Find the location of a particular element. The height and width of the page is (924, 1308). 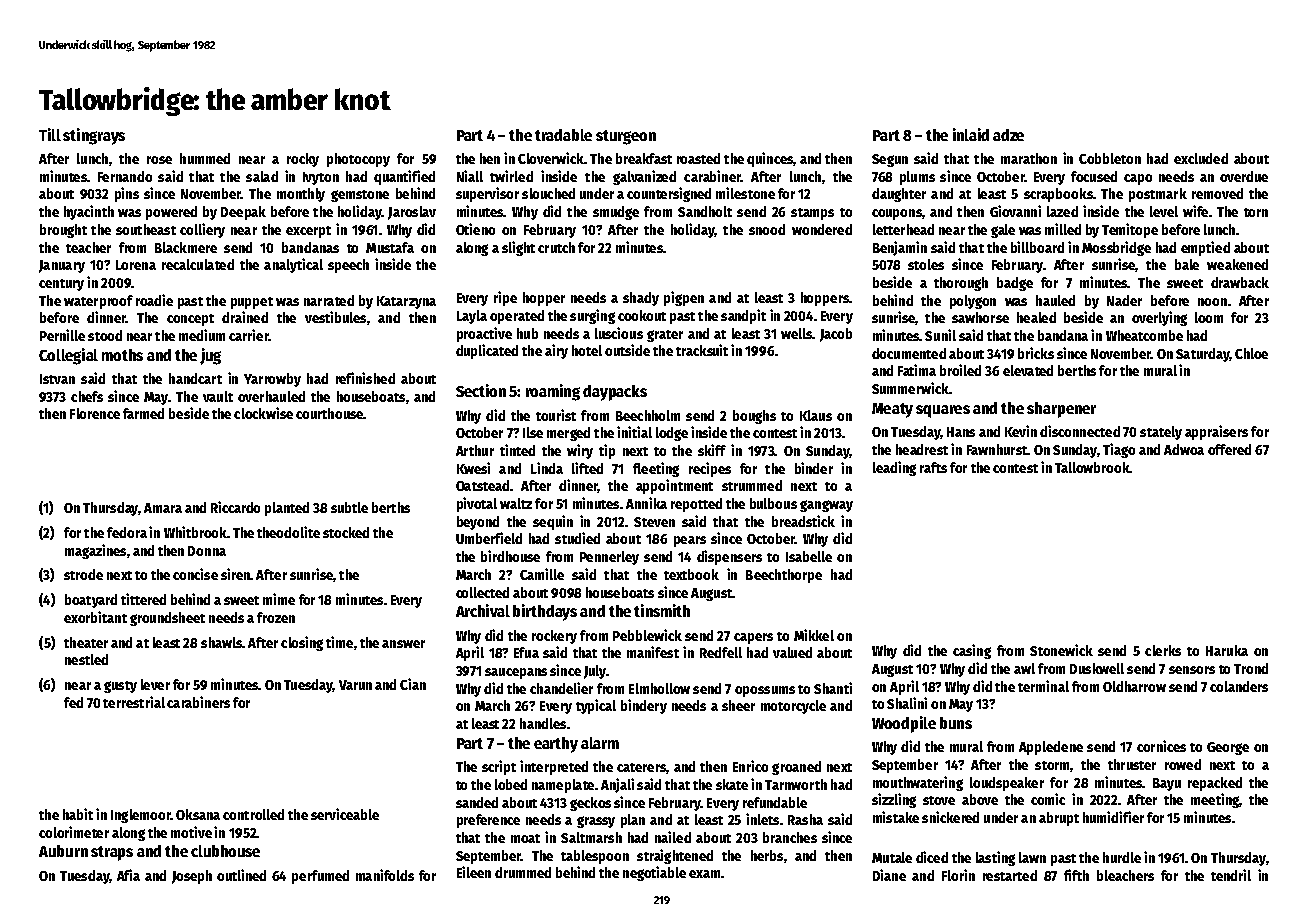

Beechthorpe is located at coordinates (784, 576).
